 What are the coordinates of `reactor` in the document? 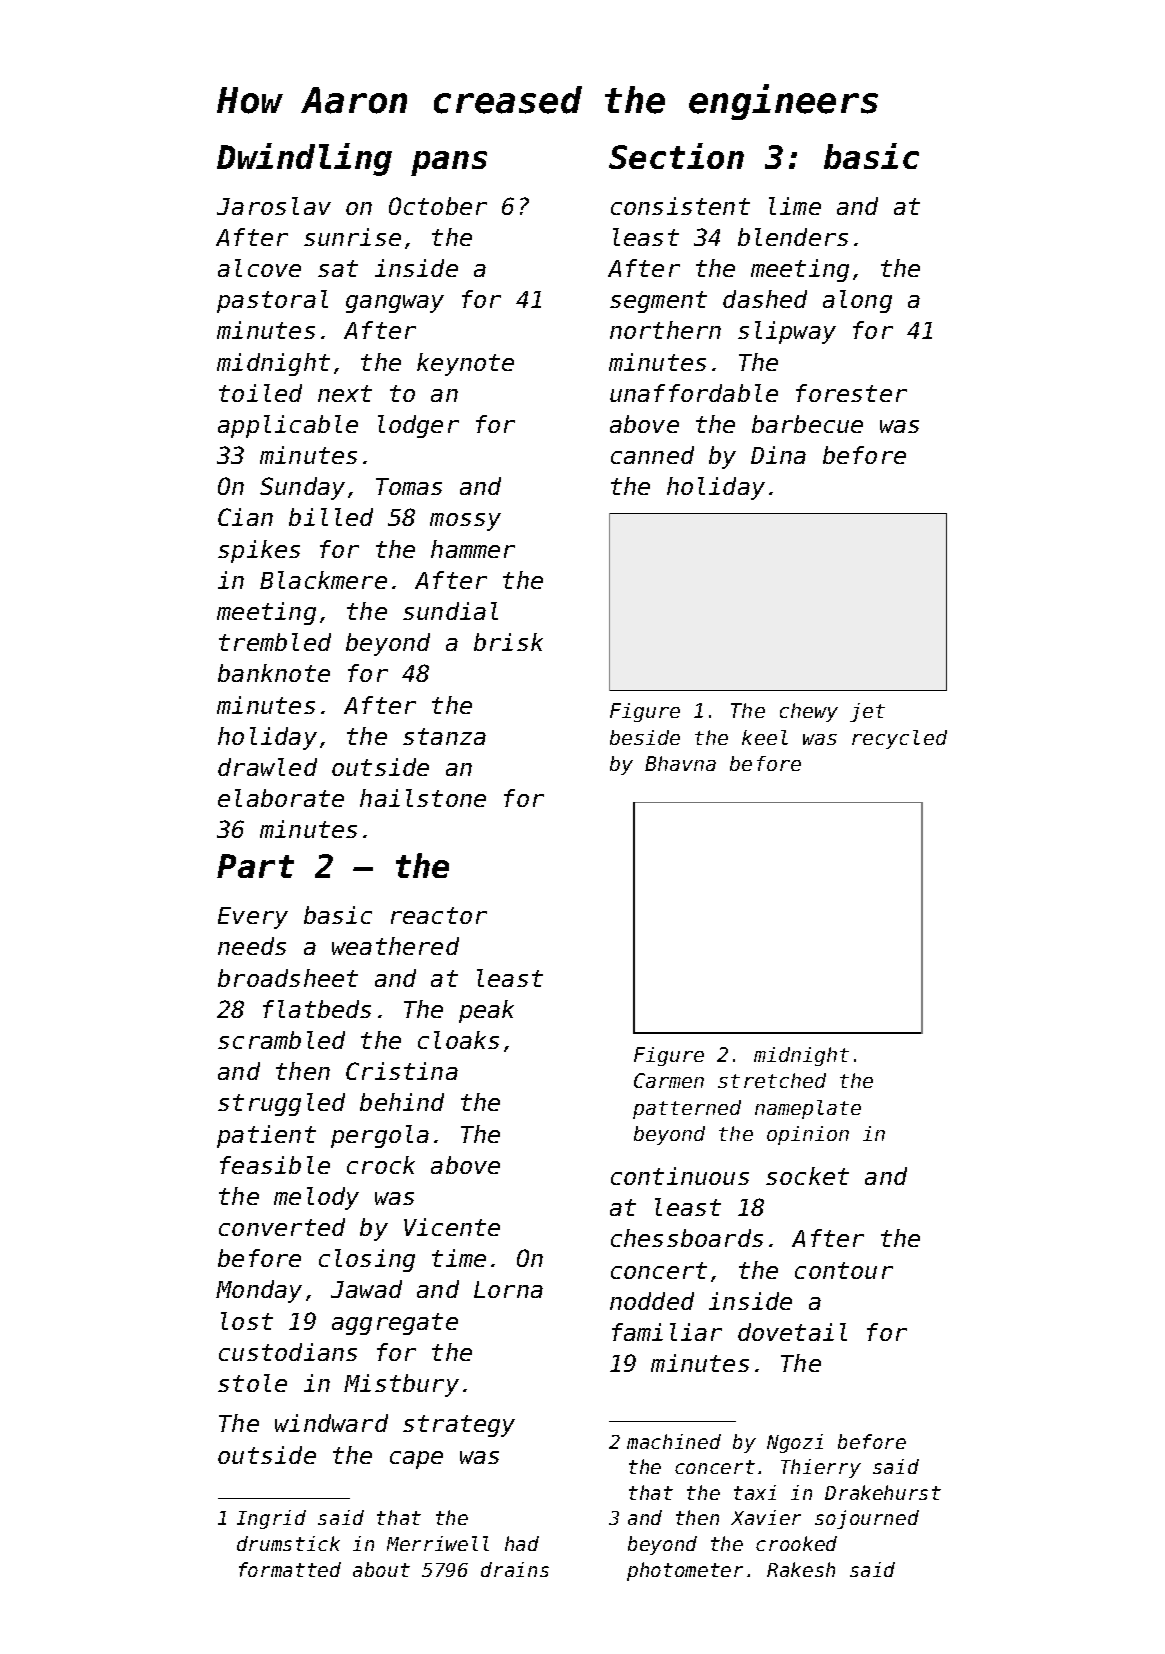 It's located at (439, 915).
